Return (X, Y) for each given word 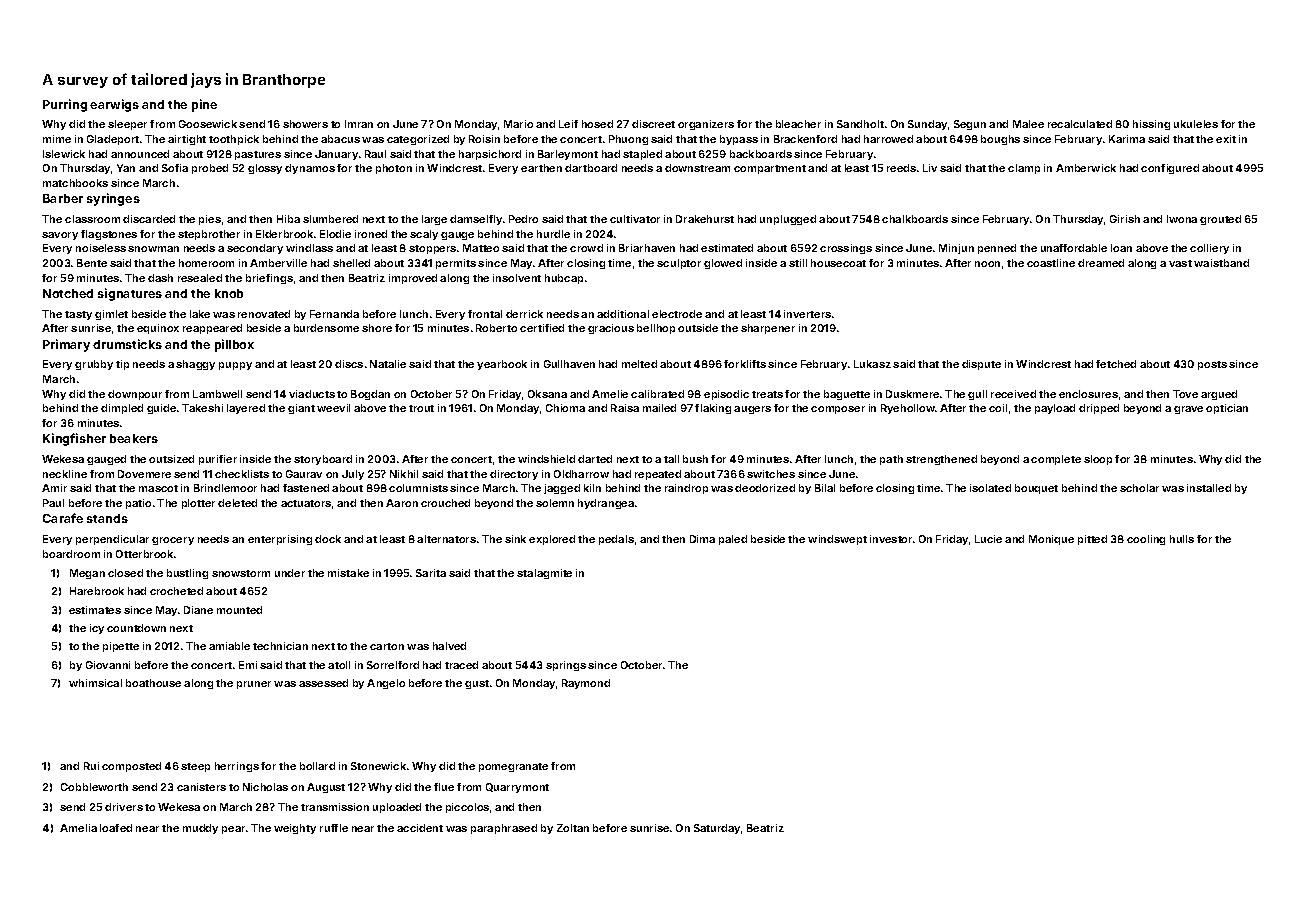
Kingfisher (74, 439)
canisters (201, 787)
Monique (1051, 540)
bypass (739, 140)
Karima (1127, 139)
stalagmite (544, 574)
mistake (348, 573)
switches (771, 474)
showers (305, 124)
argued (1219, 395)
